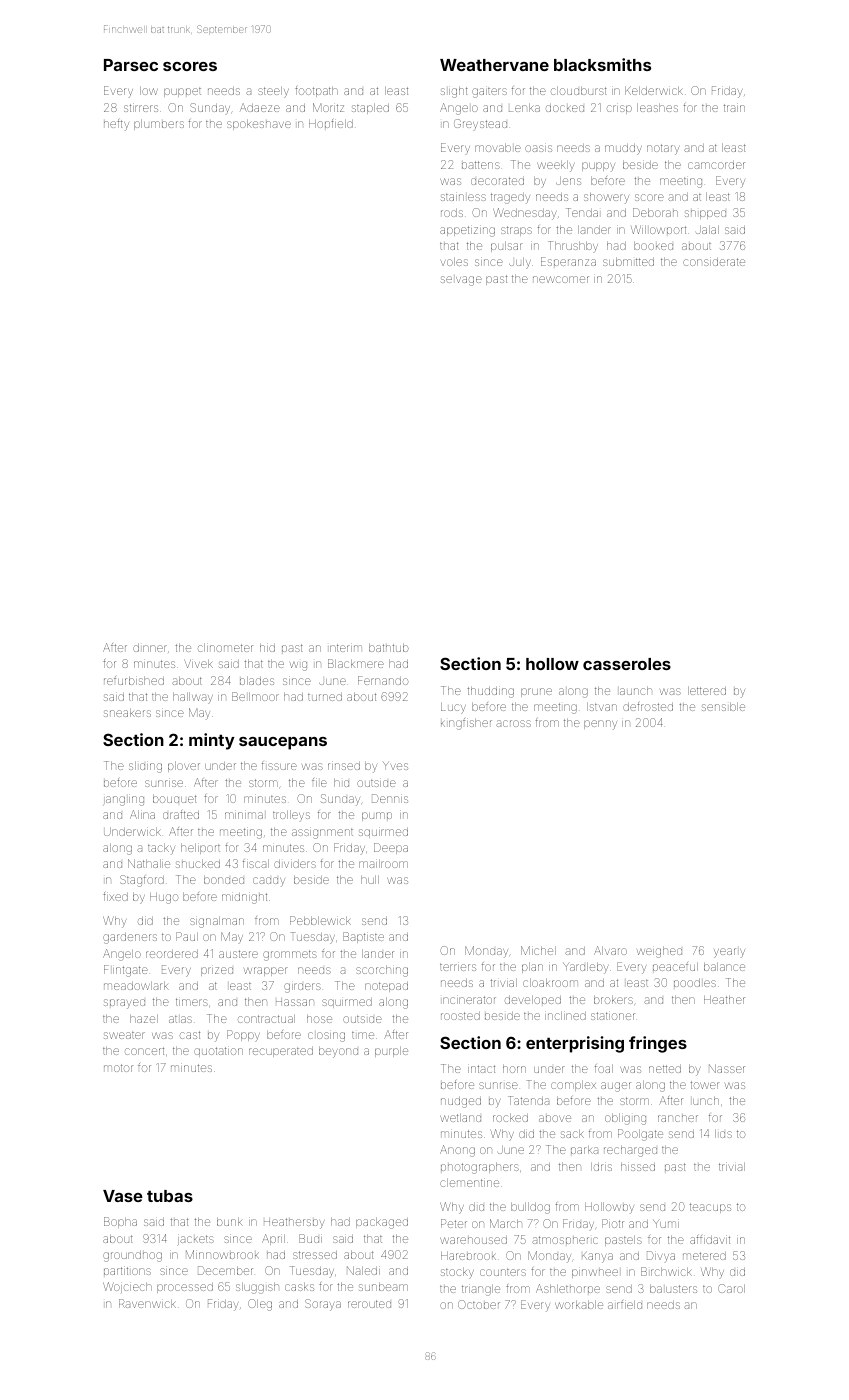 Image resolution: width=849 pixels, height=1400 pixels. Describe the element at coordinates (653, 246) in the page. I see `booked` at that location.
